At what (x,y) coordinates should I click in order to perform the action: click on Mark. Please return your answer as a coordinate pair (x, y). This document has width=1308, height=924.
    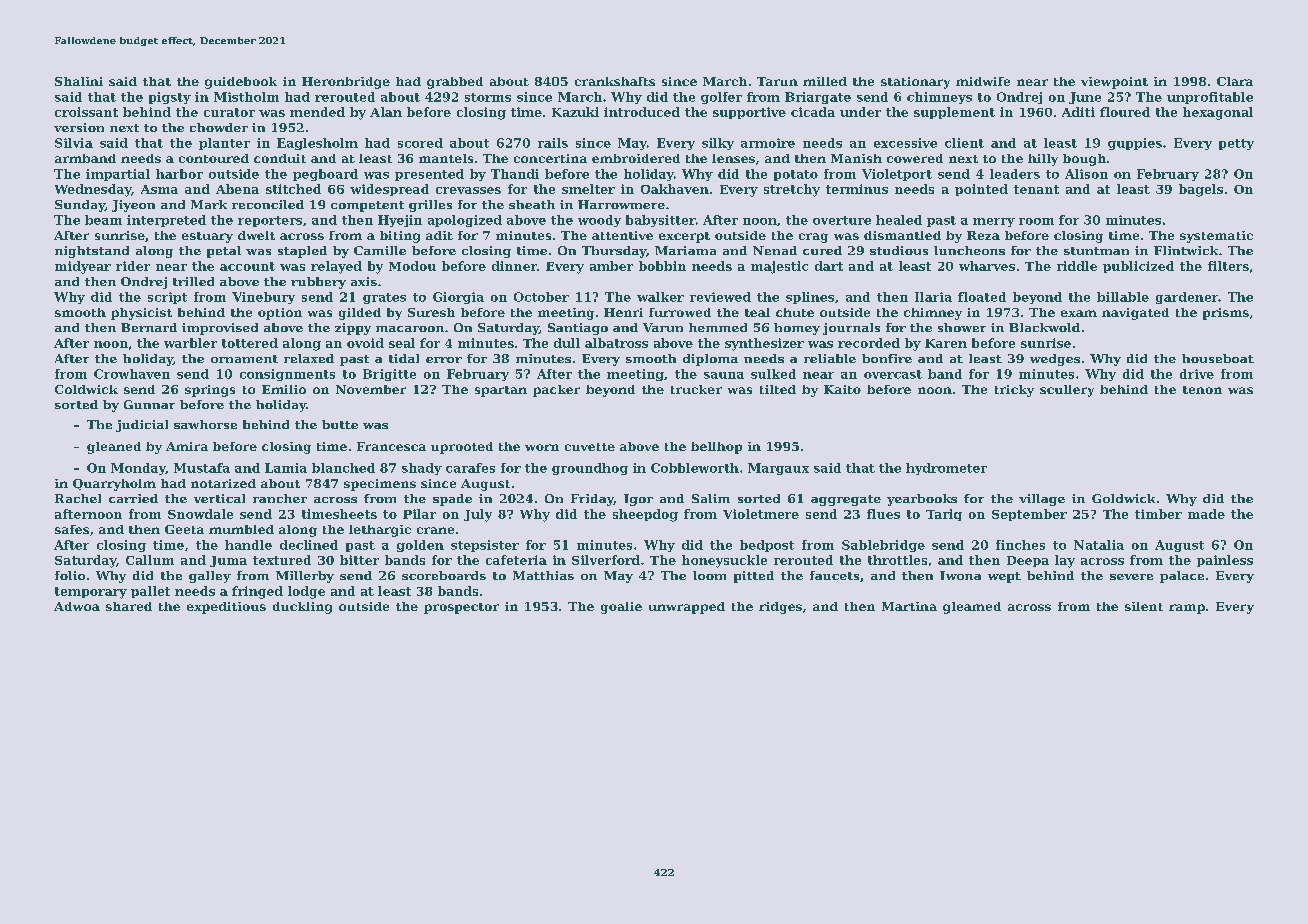
    Looking at the image, I should click on (209, 204).
